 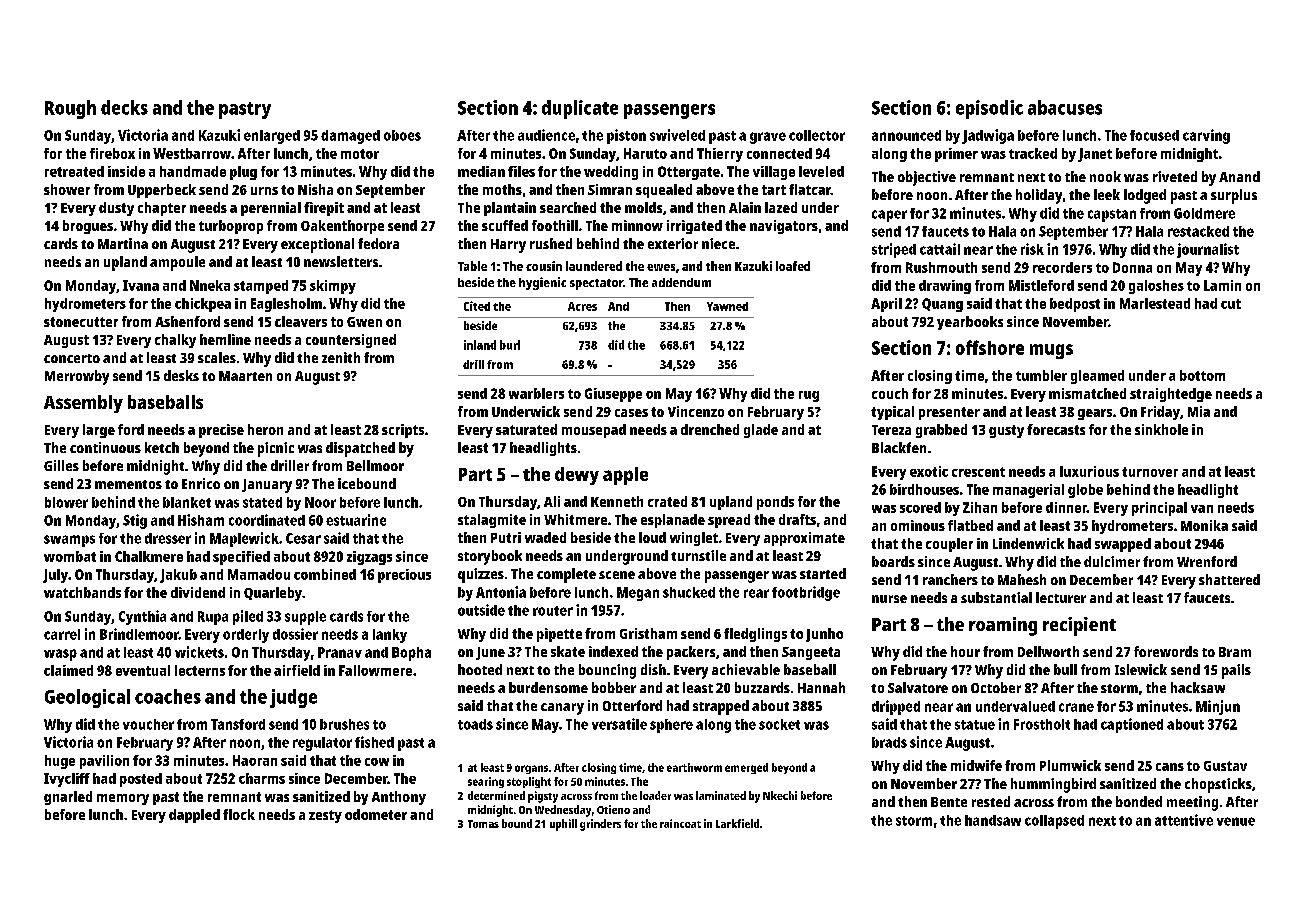 I want to click on lodged, so click(x=1145, y=196).
